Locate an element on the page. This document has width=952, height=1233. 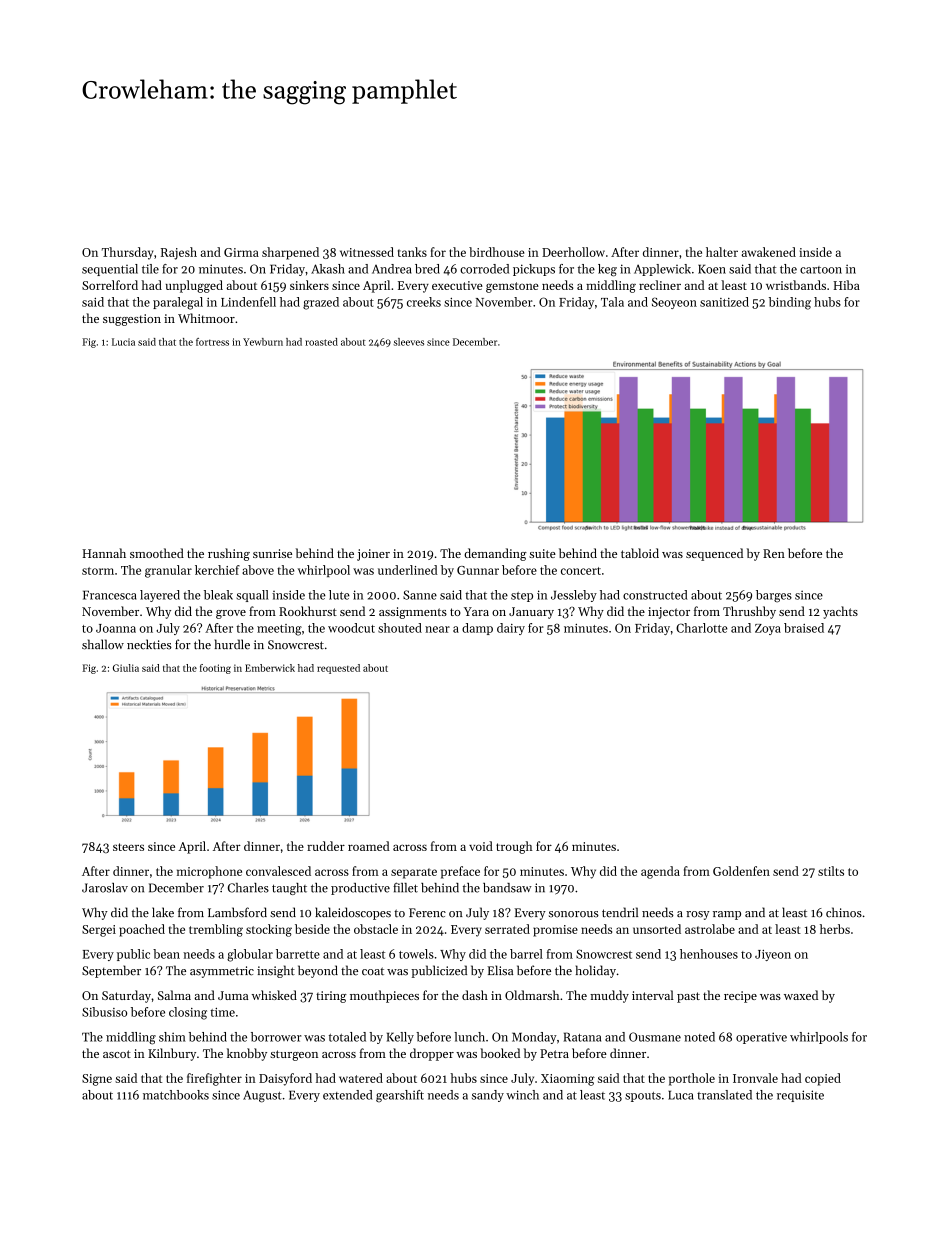
tanks is located at coordinates (412, 252).
